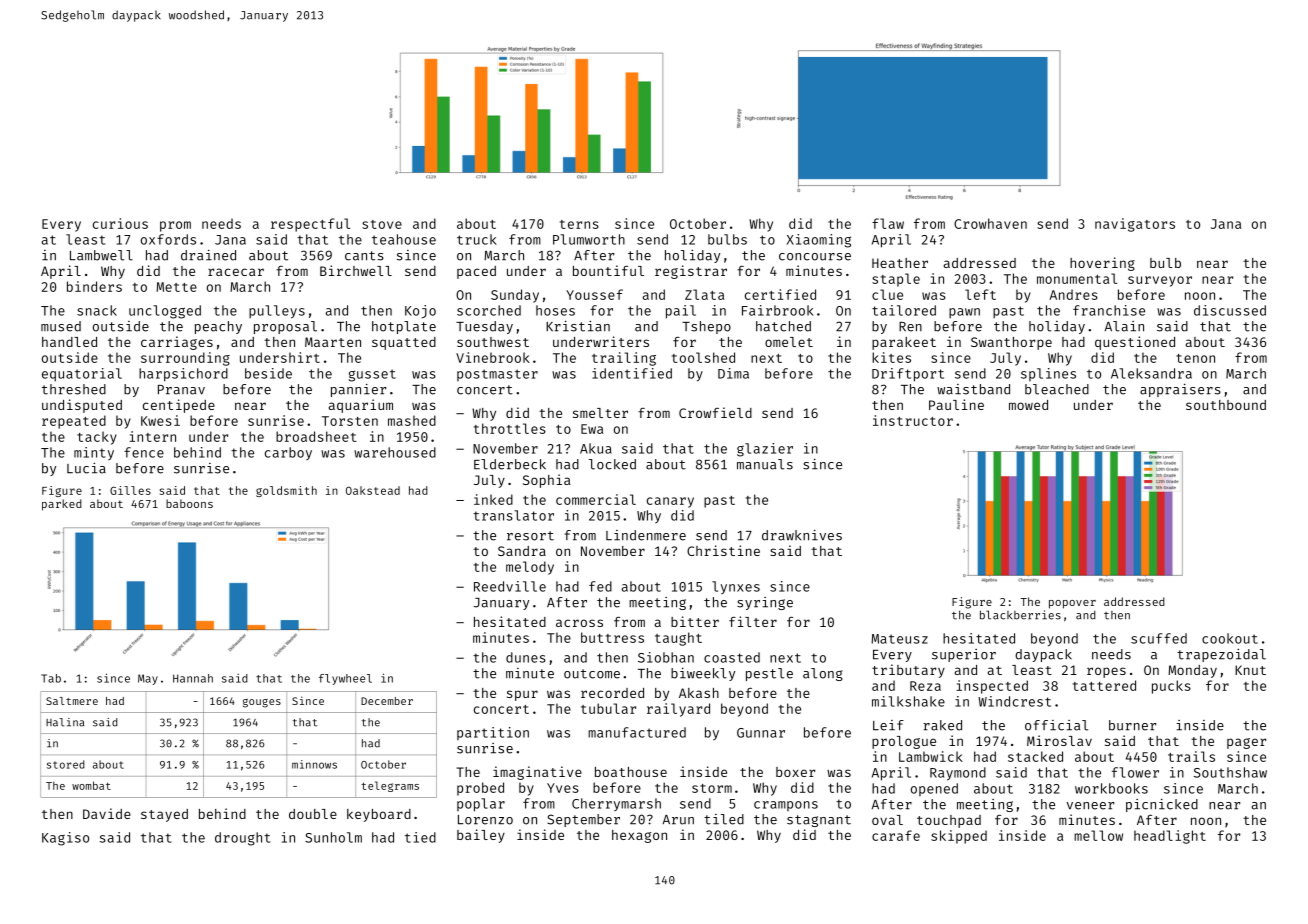  I want to click on buttress, so click(612, 637).
